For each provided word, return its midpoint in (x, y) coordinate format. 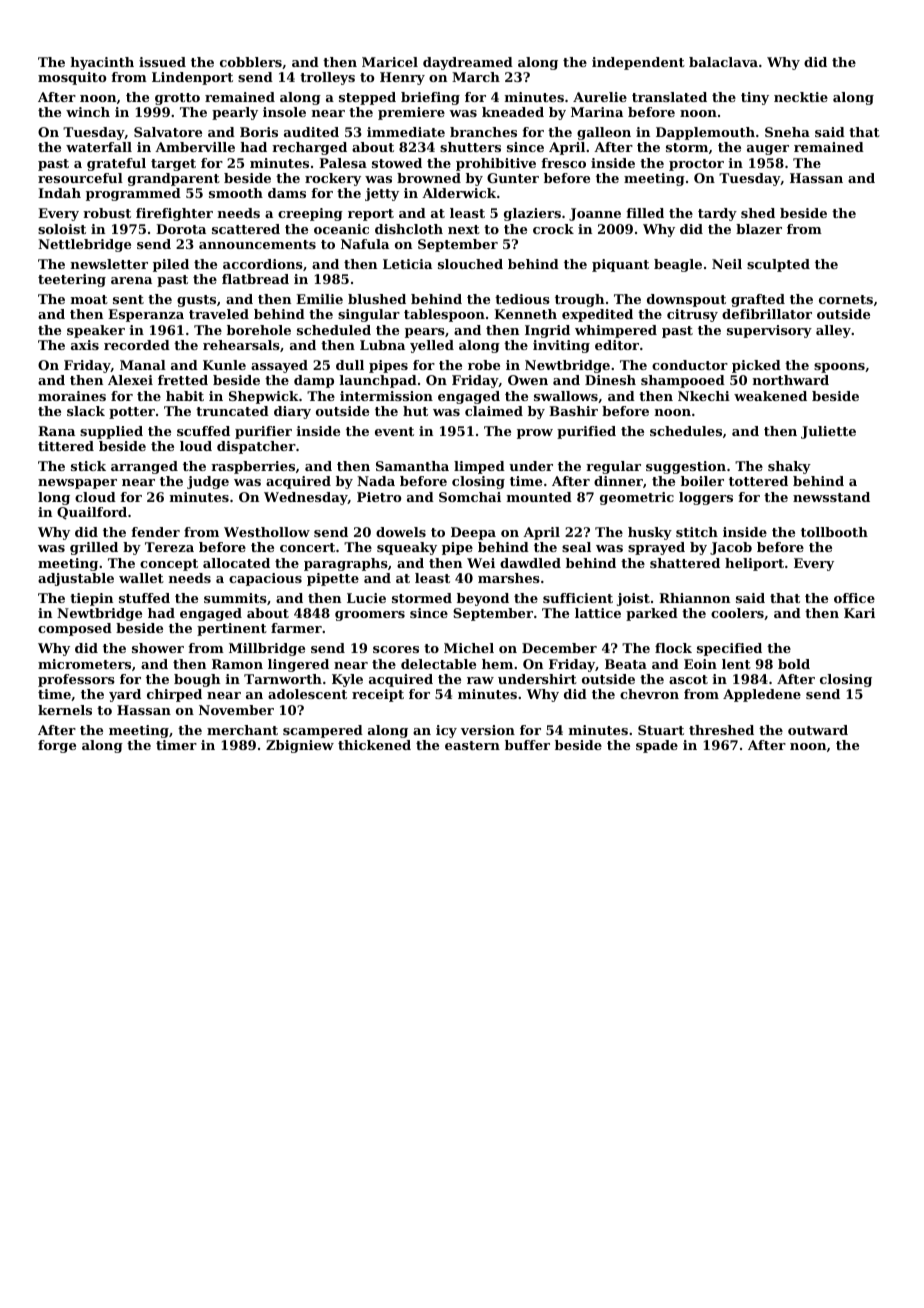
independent (638, 63)
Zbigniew (300, 746)
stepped (367, 98)
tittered (66, 446)
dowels (401, 532)
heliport (754, 564)
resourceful (80, 178)
